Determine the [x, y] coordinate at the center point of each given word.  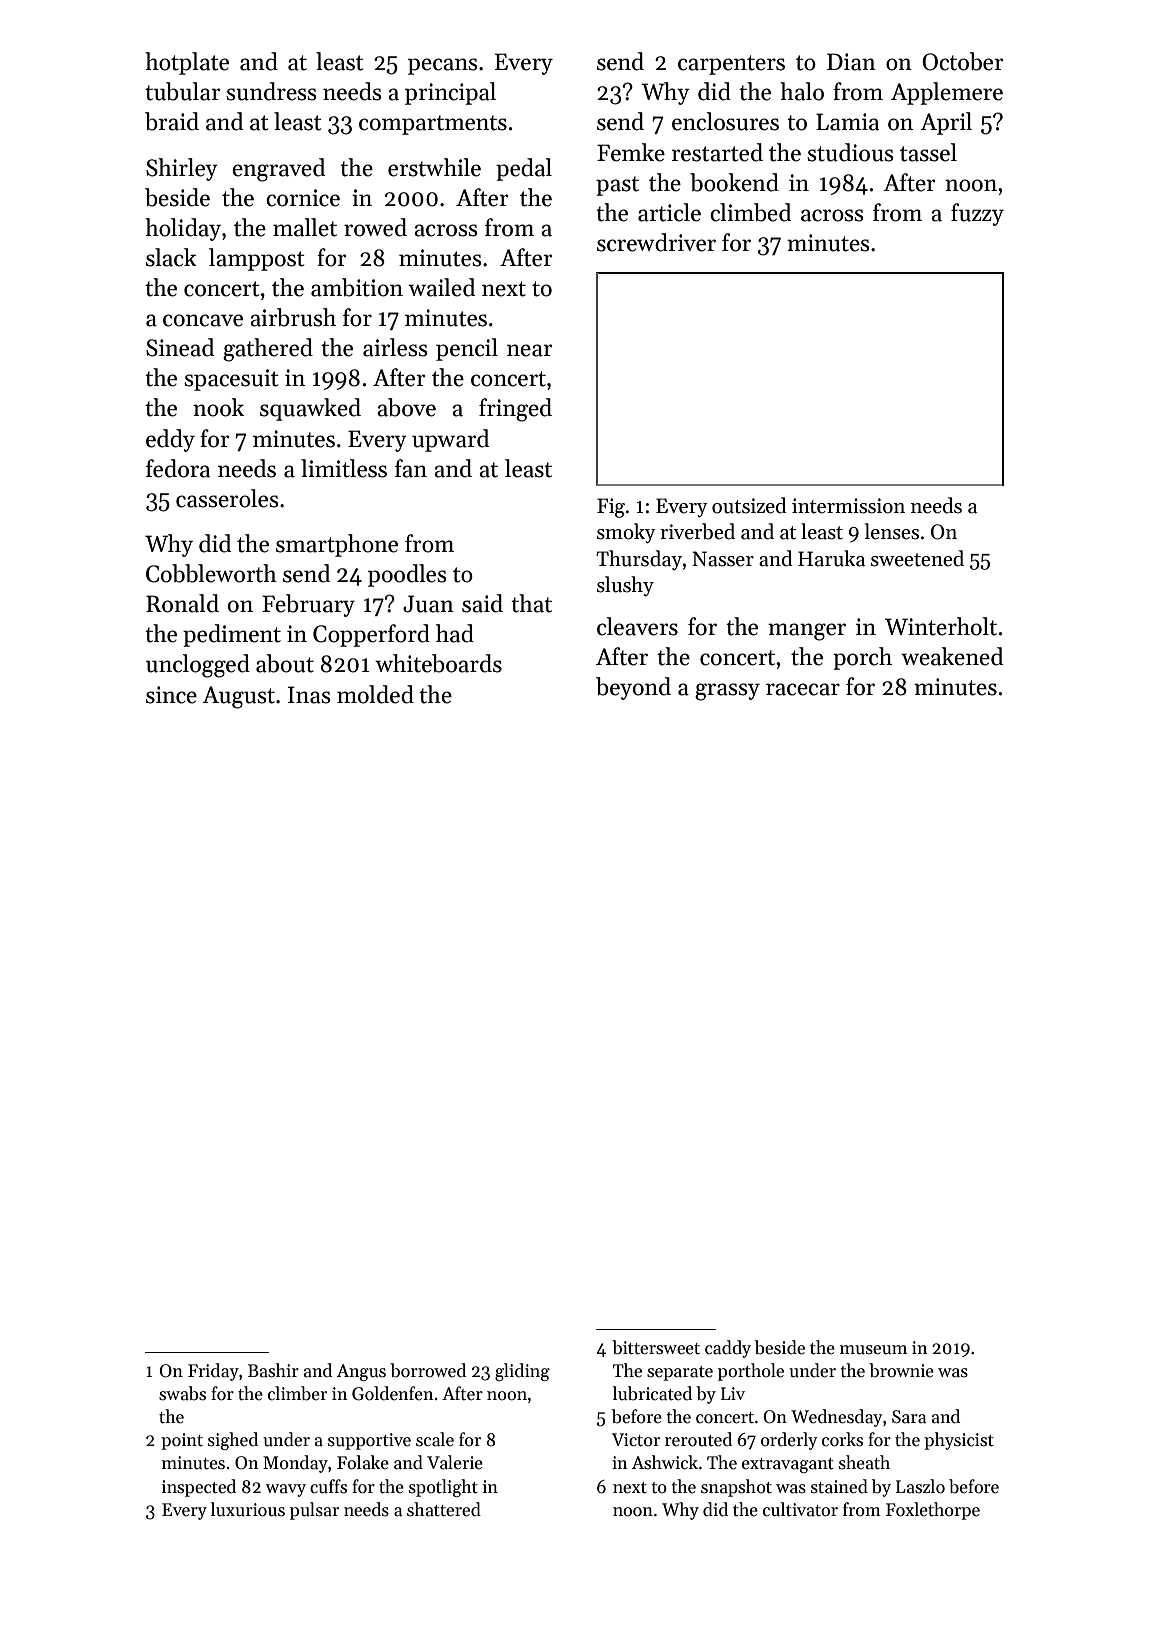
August [238, 697]
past [617, 186]
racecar [803, 689]
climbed [750, 212]
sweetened [917, 558]
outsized [749, 505]
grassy [727, 692]
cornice [303, 198]
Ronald [182, 603]
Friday [213, 1372]
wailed [441, 287]
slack [171, 257]
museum [873, 1350]
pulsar [314, 1511]
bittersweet [656, 1347]
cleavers [637, 626]
